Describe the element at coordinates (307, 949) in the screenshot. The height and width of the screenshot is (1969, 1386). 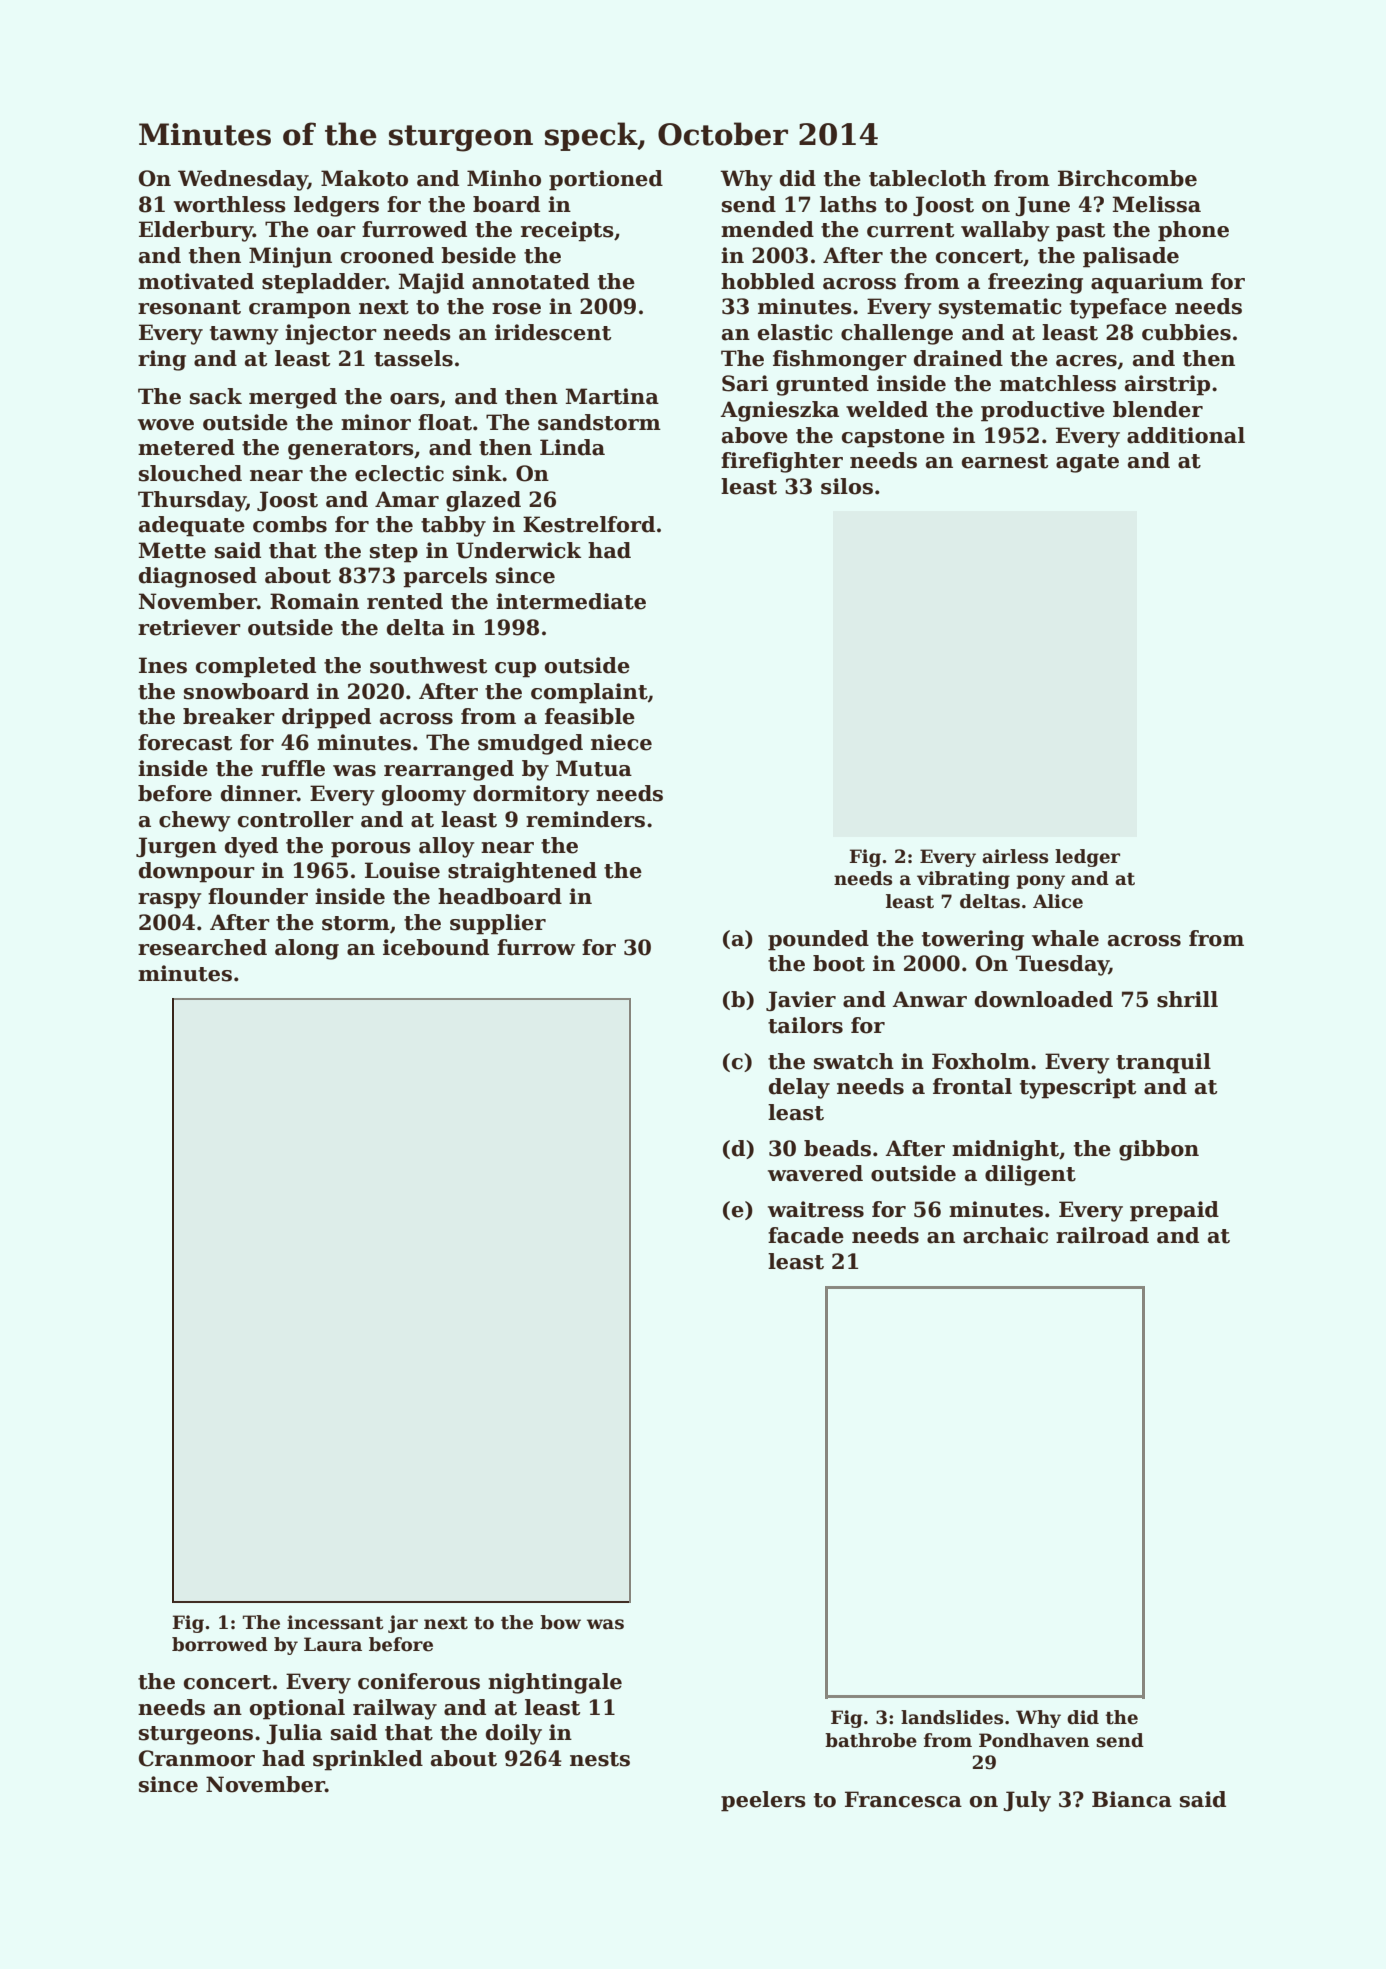
I see `along` at that location.
